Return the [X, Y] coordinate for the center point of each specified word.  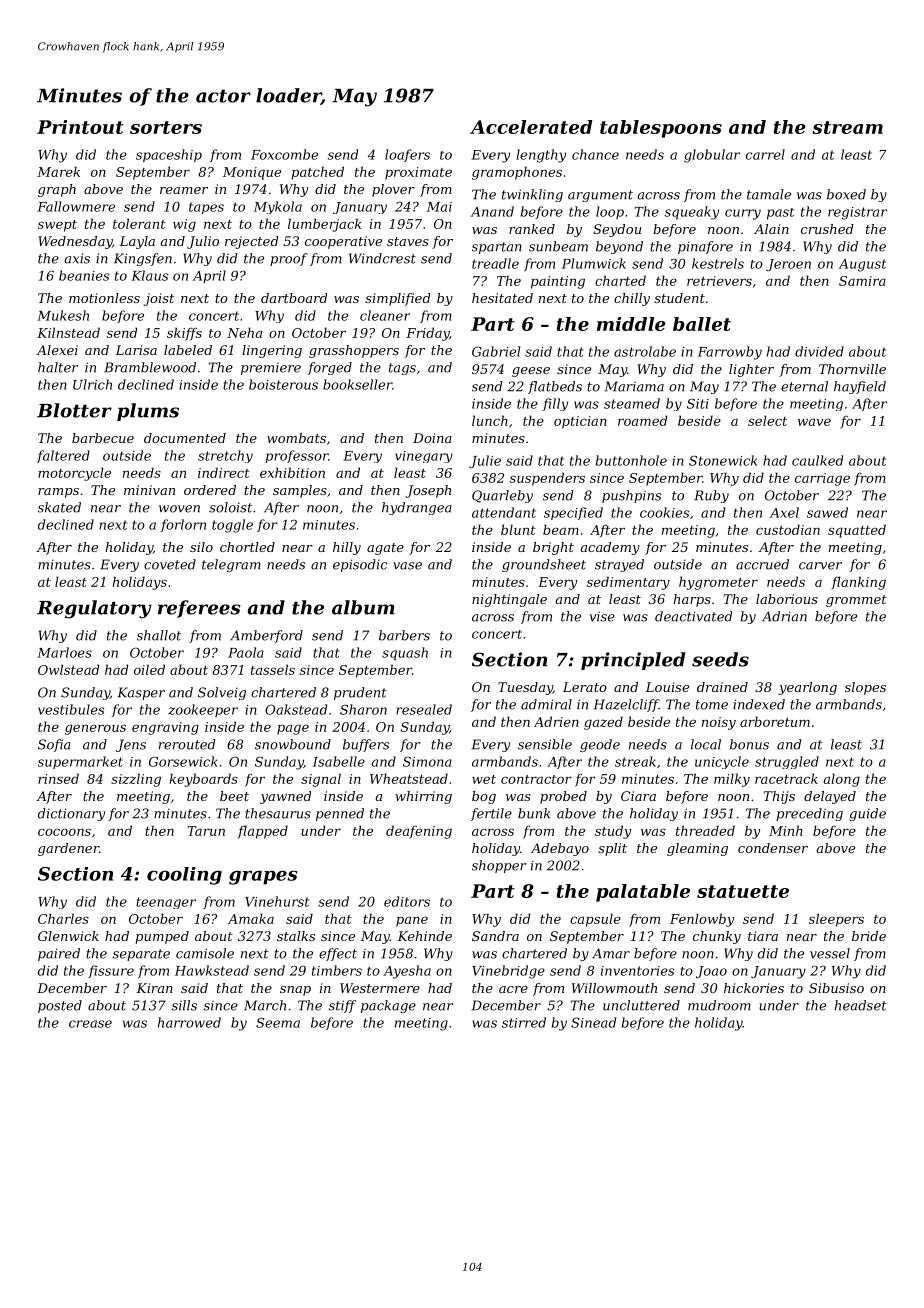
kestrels [718, 263]
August [862, 265]
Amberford [266, 636]
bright [553, 548]
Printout [80, 127]
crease [90, 1024]
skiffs [184, 334]
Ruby [711, 496]
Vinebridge [508, 972]
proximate [418, 173]
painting [558, 282]
